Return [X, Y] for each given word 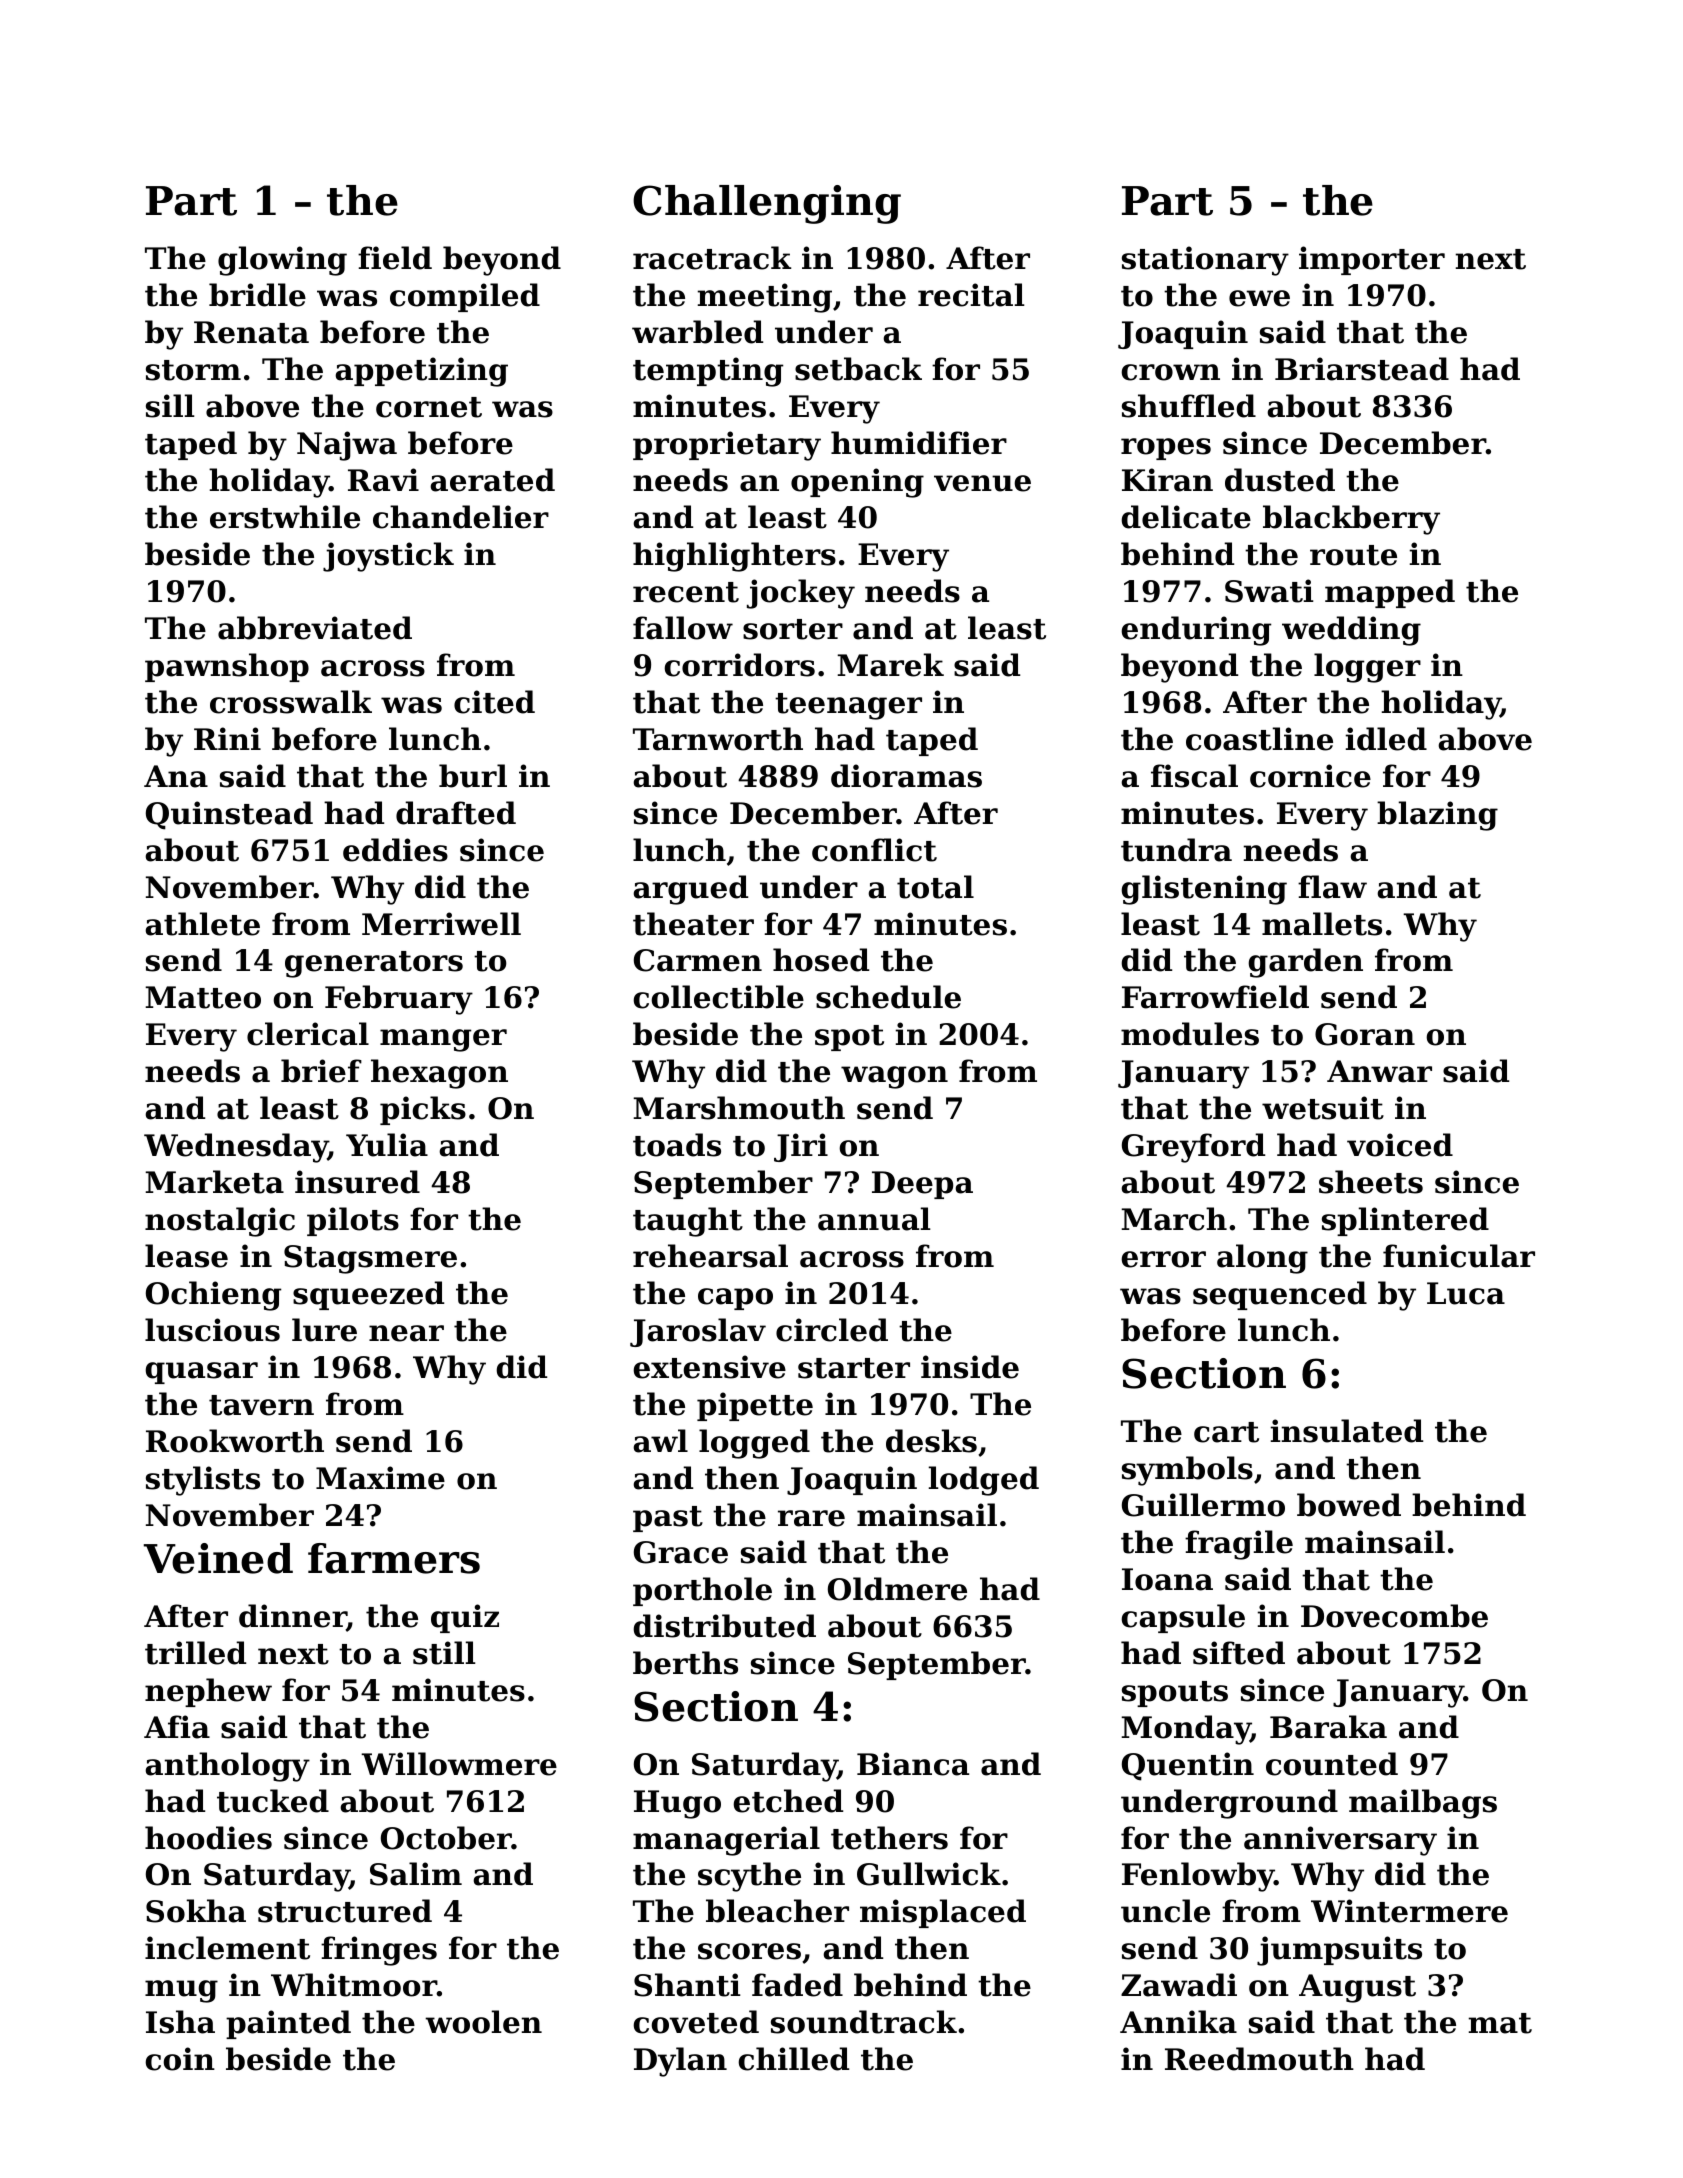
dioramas [906, 776]
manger [443, 1040]
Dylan [680, 2062]
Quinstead [229, 815]
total [935, 887]
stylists [203, 1481]
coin [180, 2059]
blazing [1437, 816]
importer [1372, 260]
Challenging [767, 204]
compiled [465, 297]
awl [660, 1441]
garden [1305, 963]
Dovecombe [1394, 1616]
